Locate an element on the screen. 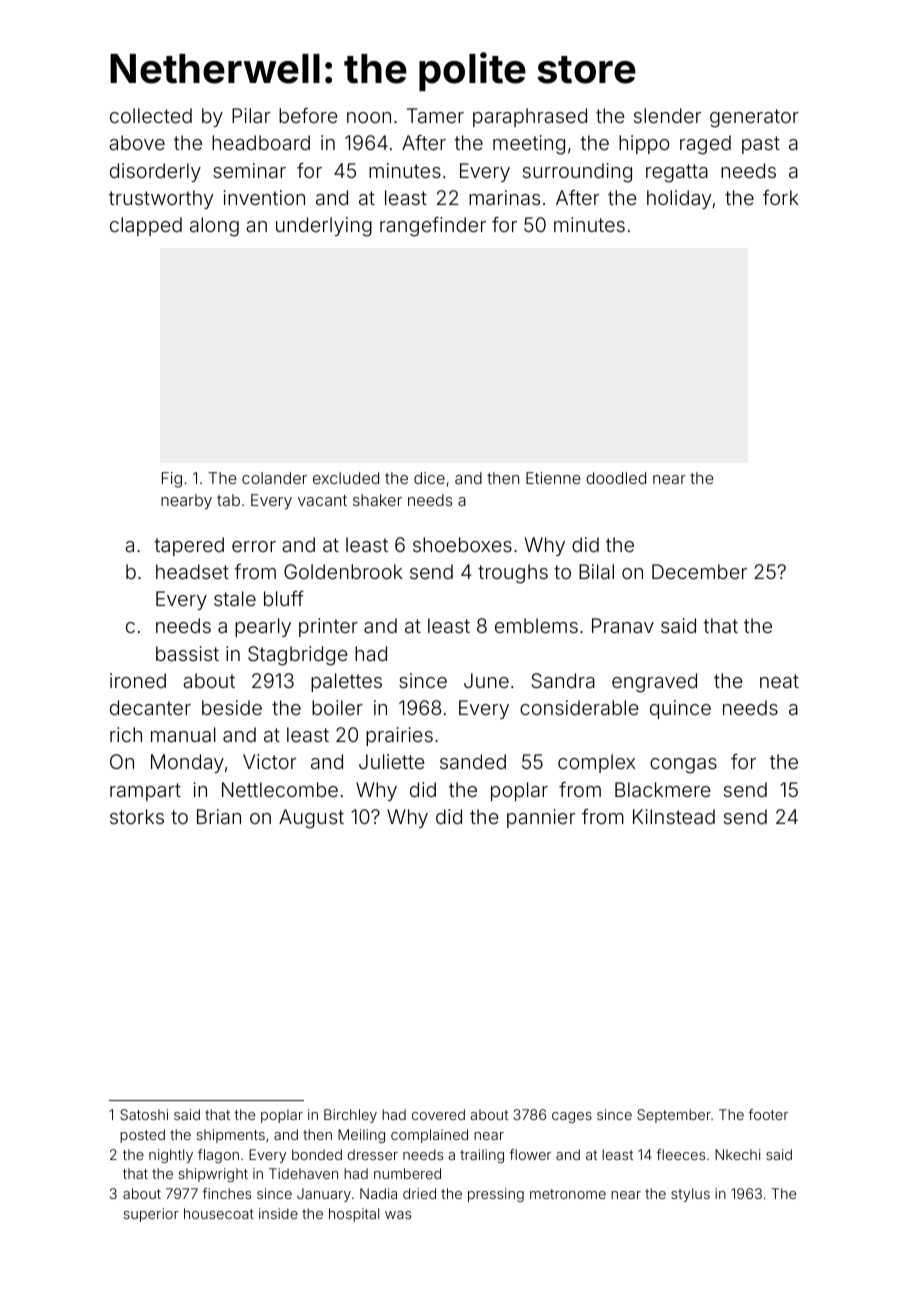 This screenshot has height=1316, width=908. fork is located at coordinates (781, 197).
